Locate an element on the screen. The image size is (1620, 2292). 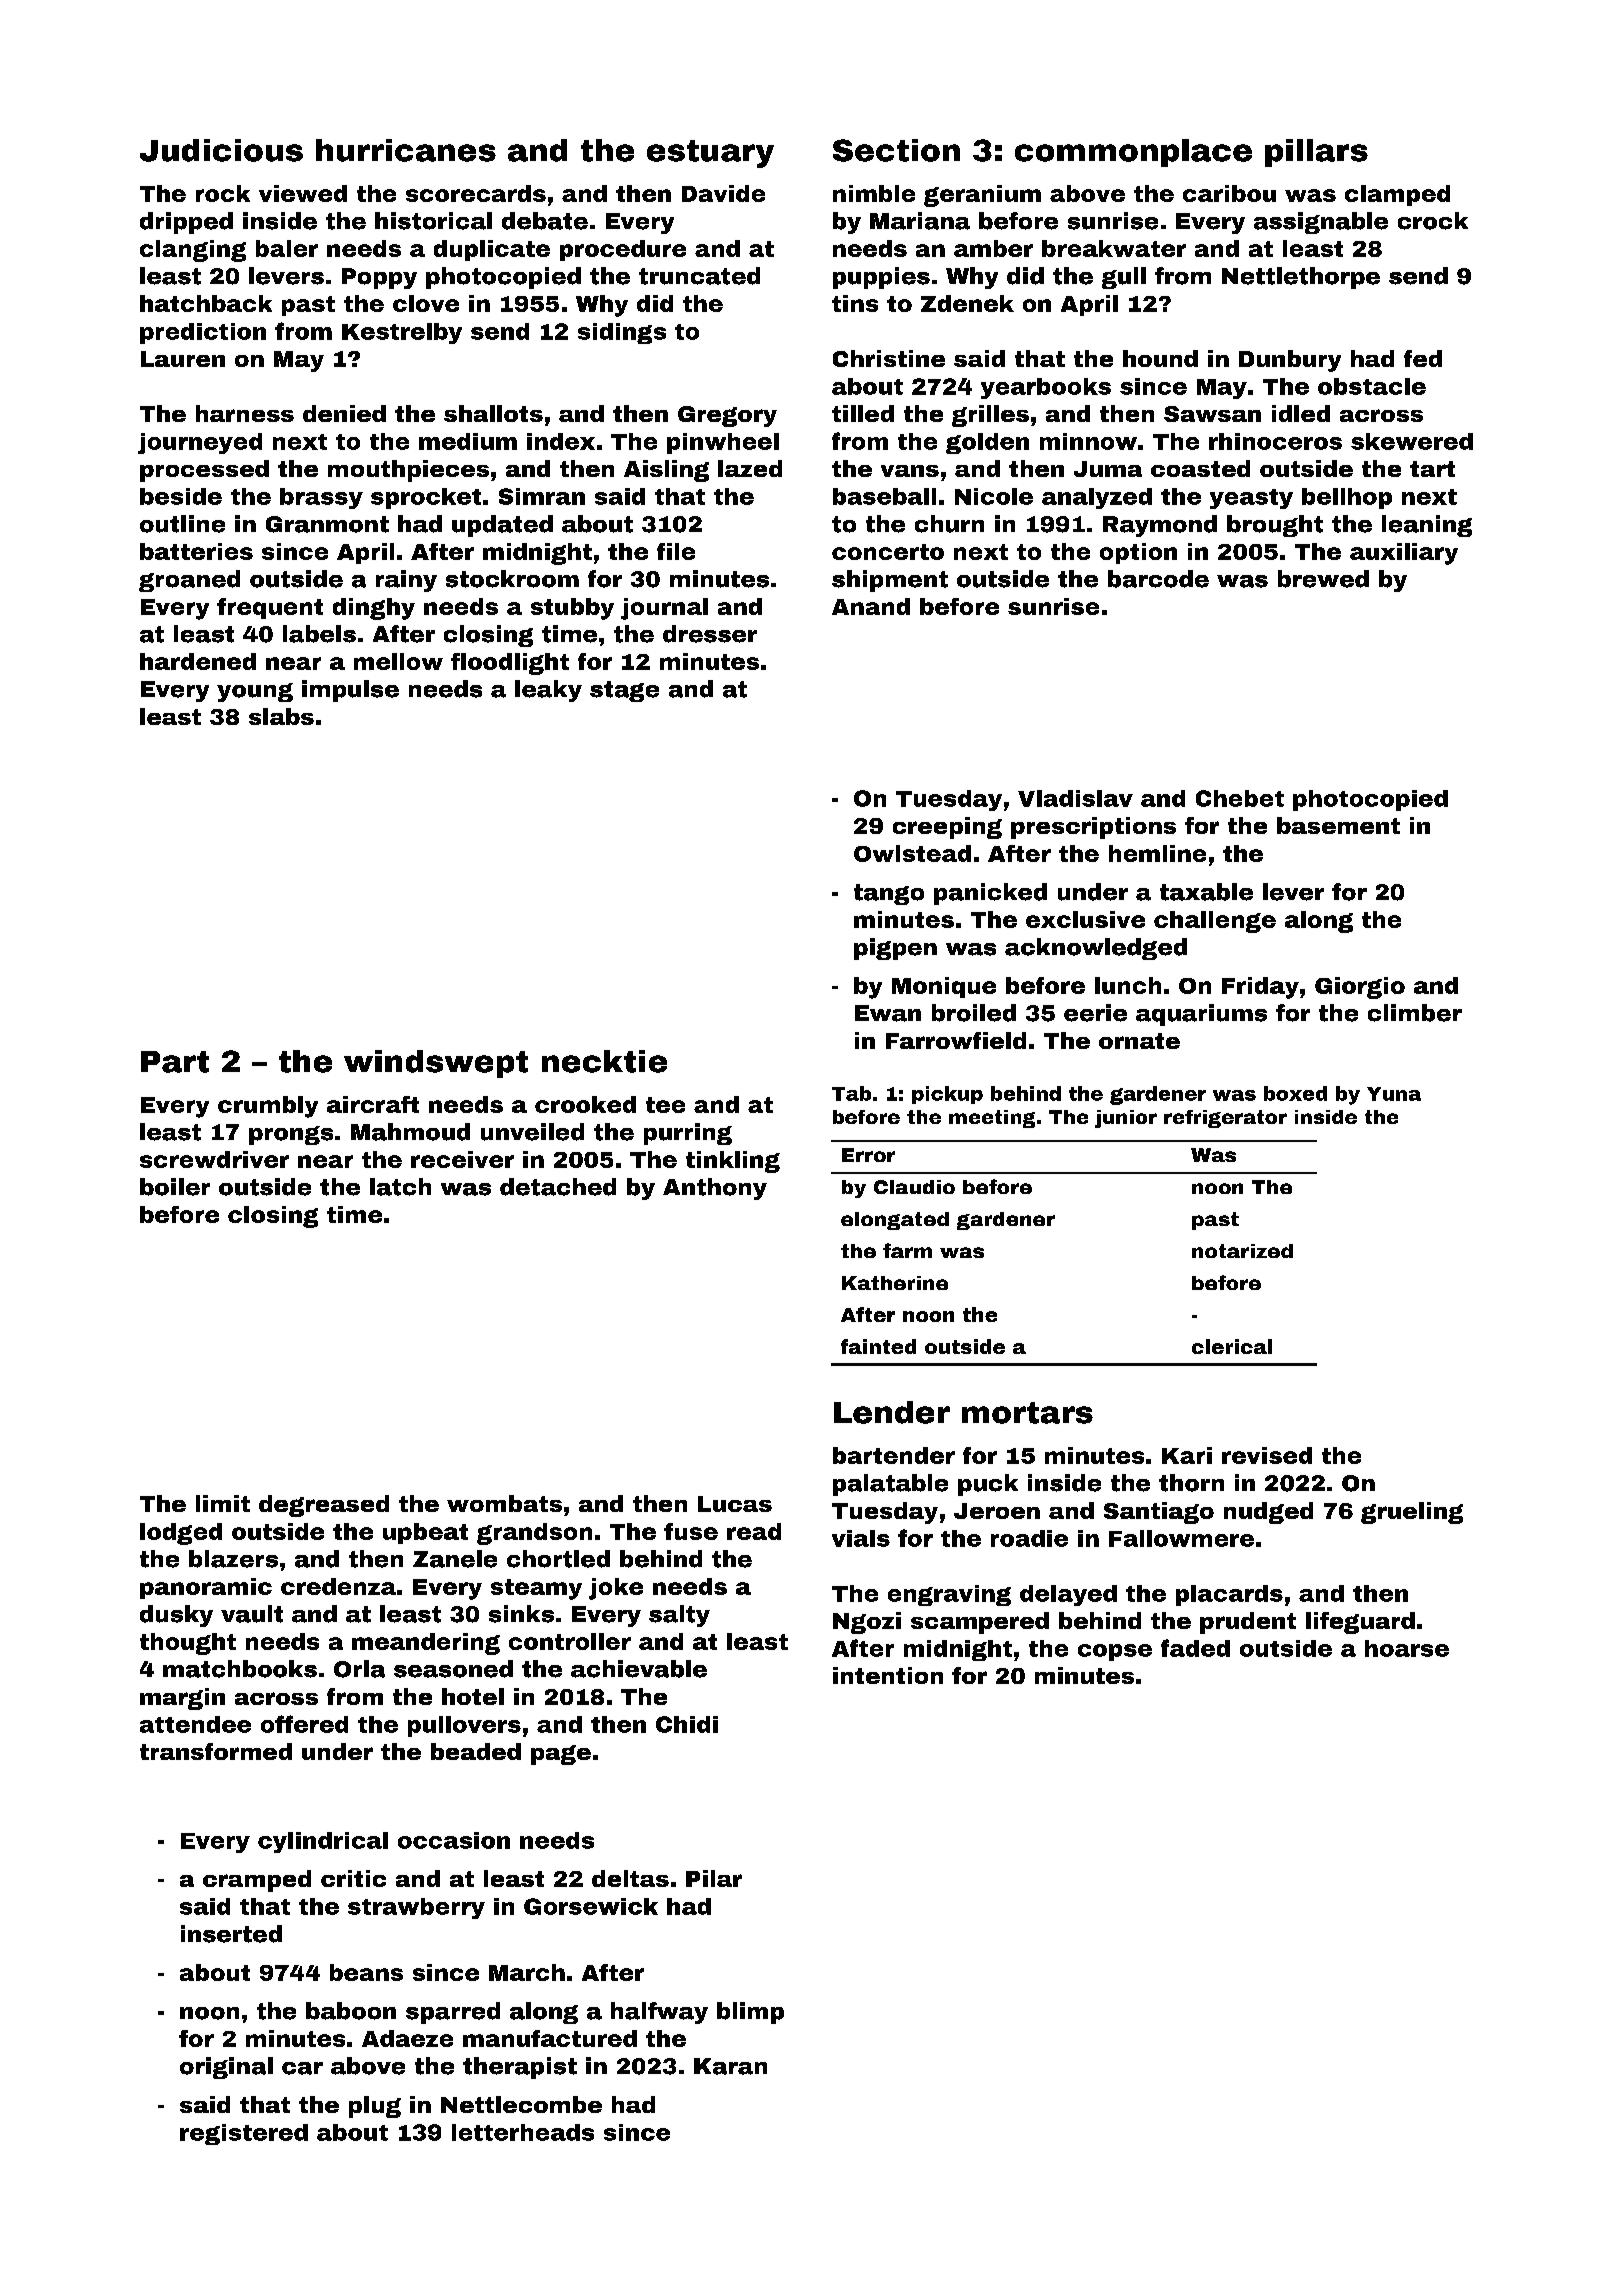
hoarse is located at coordinates (1407, 1648).
